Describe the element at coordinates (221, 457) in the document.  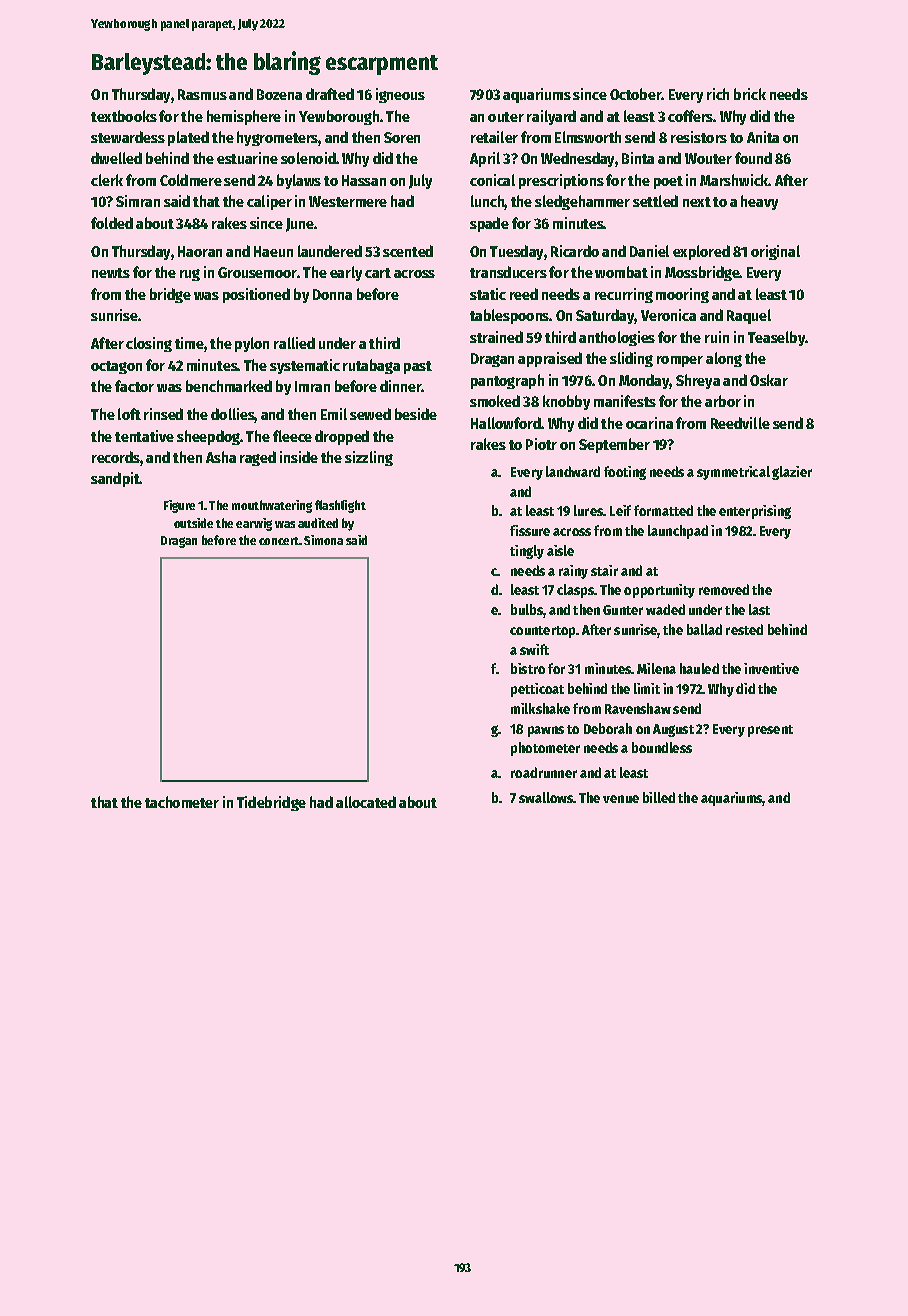
I see `Asha` at that location.
